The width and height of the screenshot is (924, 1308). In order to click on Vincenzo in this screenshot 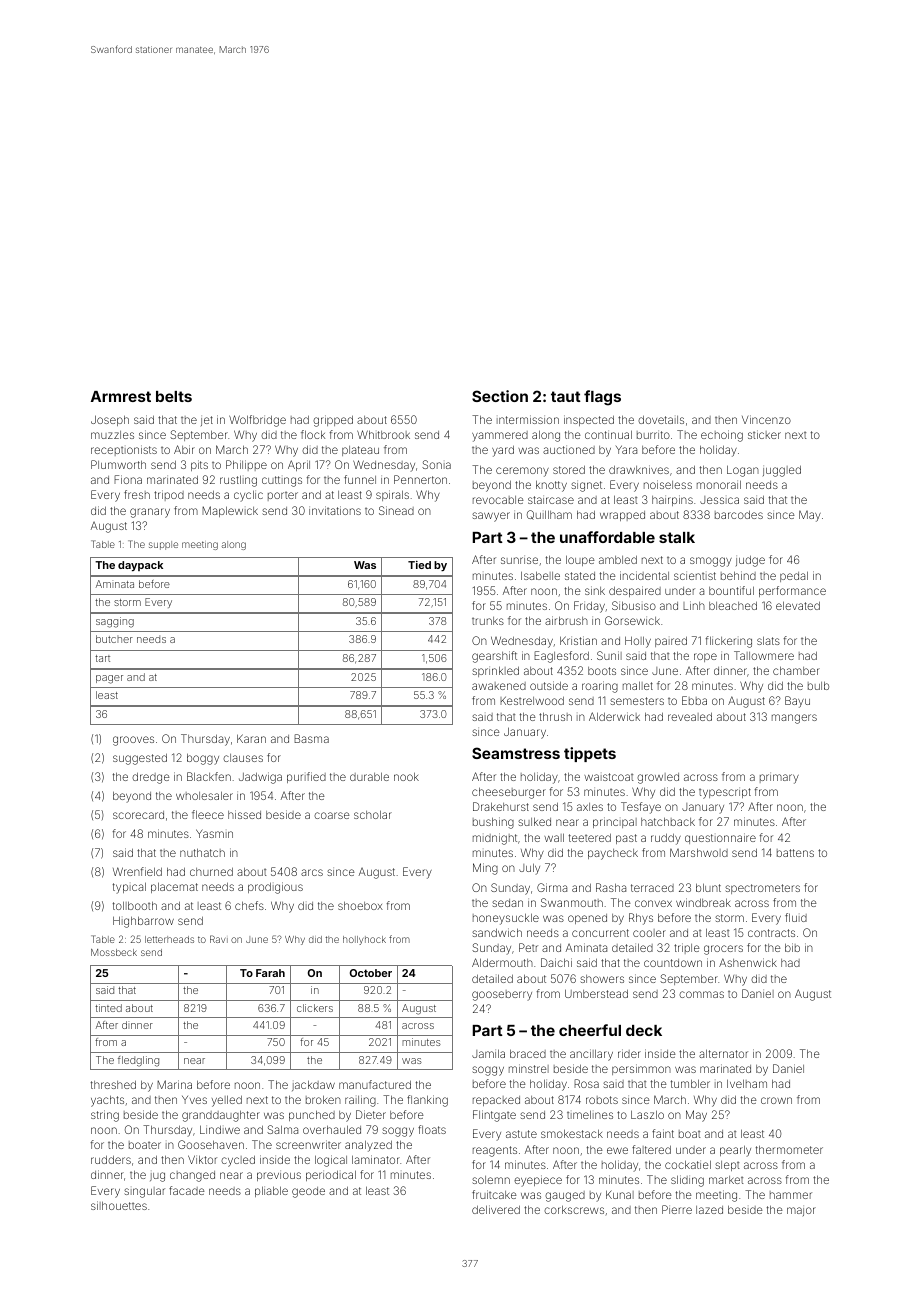, I will do `click(766, 419)`.
